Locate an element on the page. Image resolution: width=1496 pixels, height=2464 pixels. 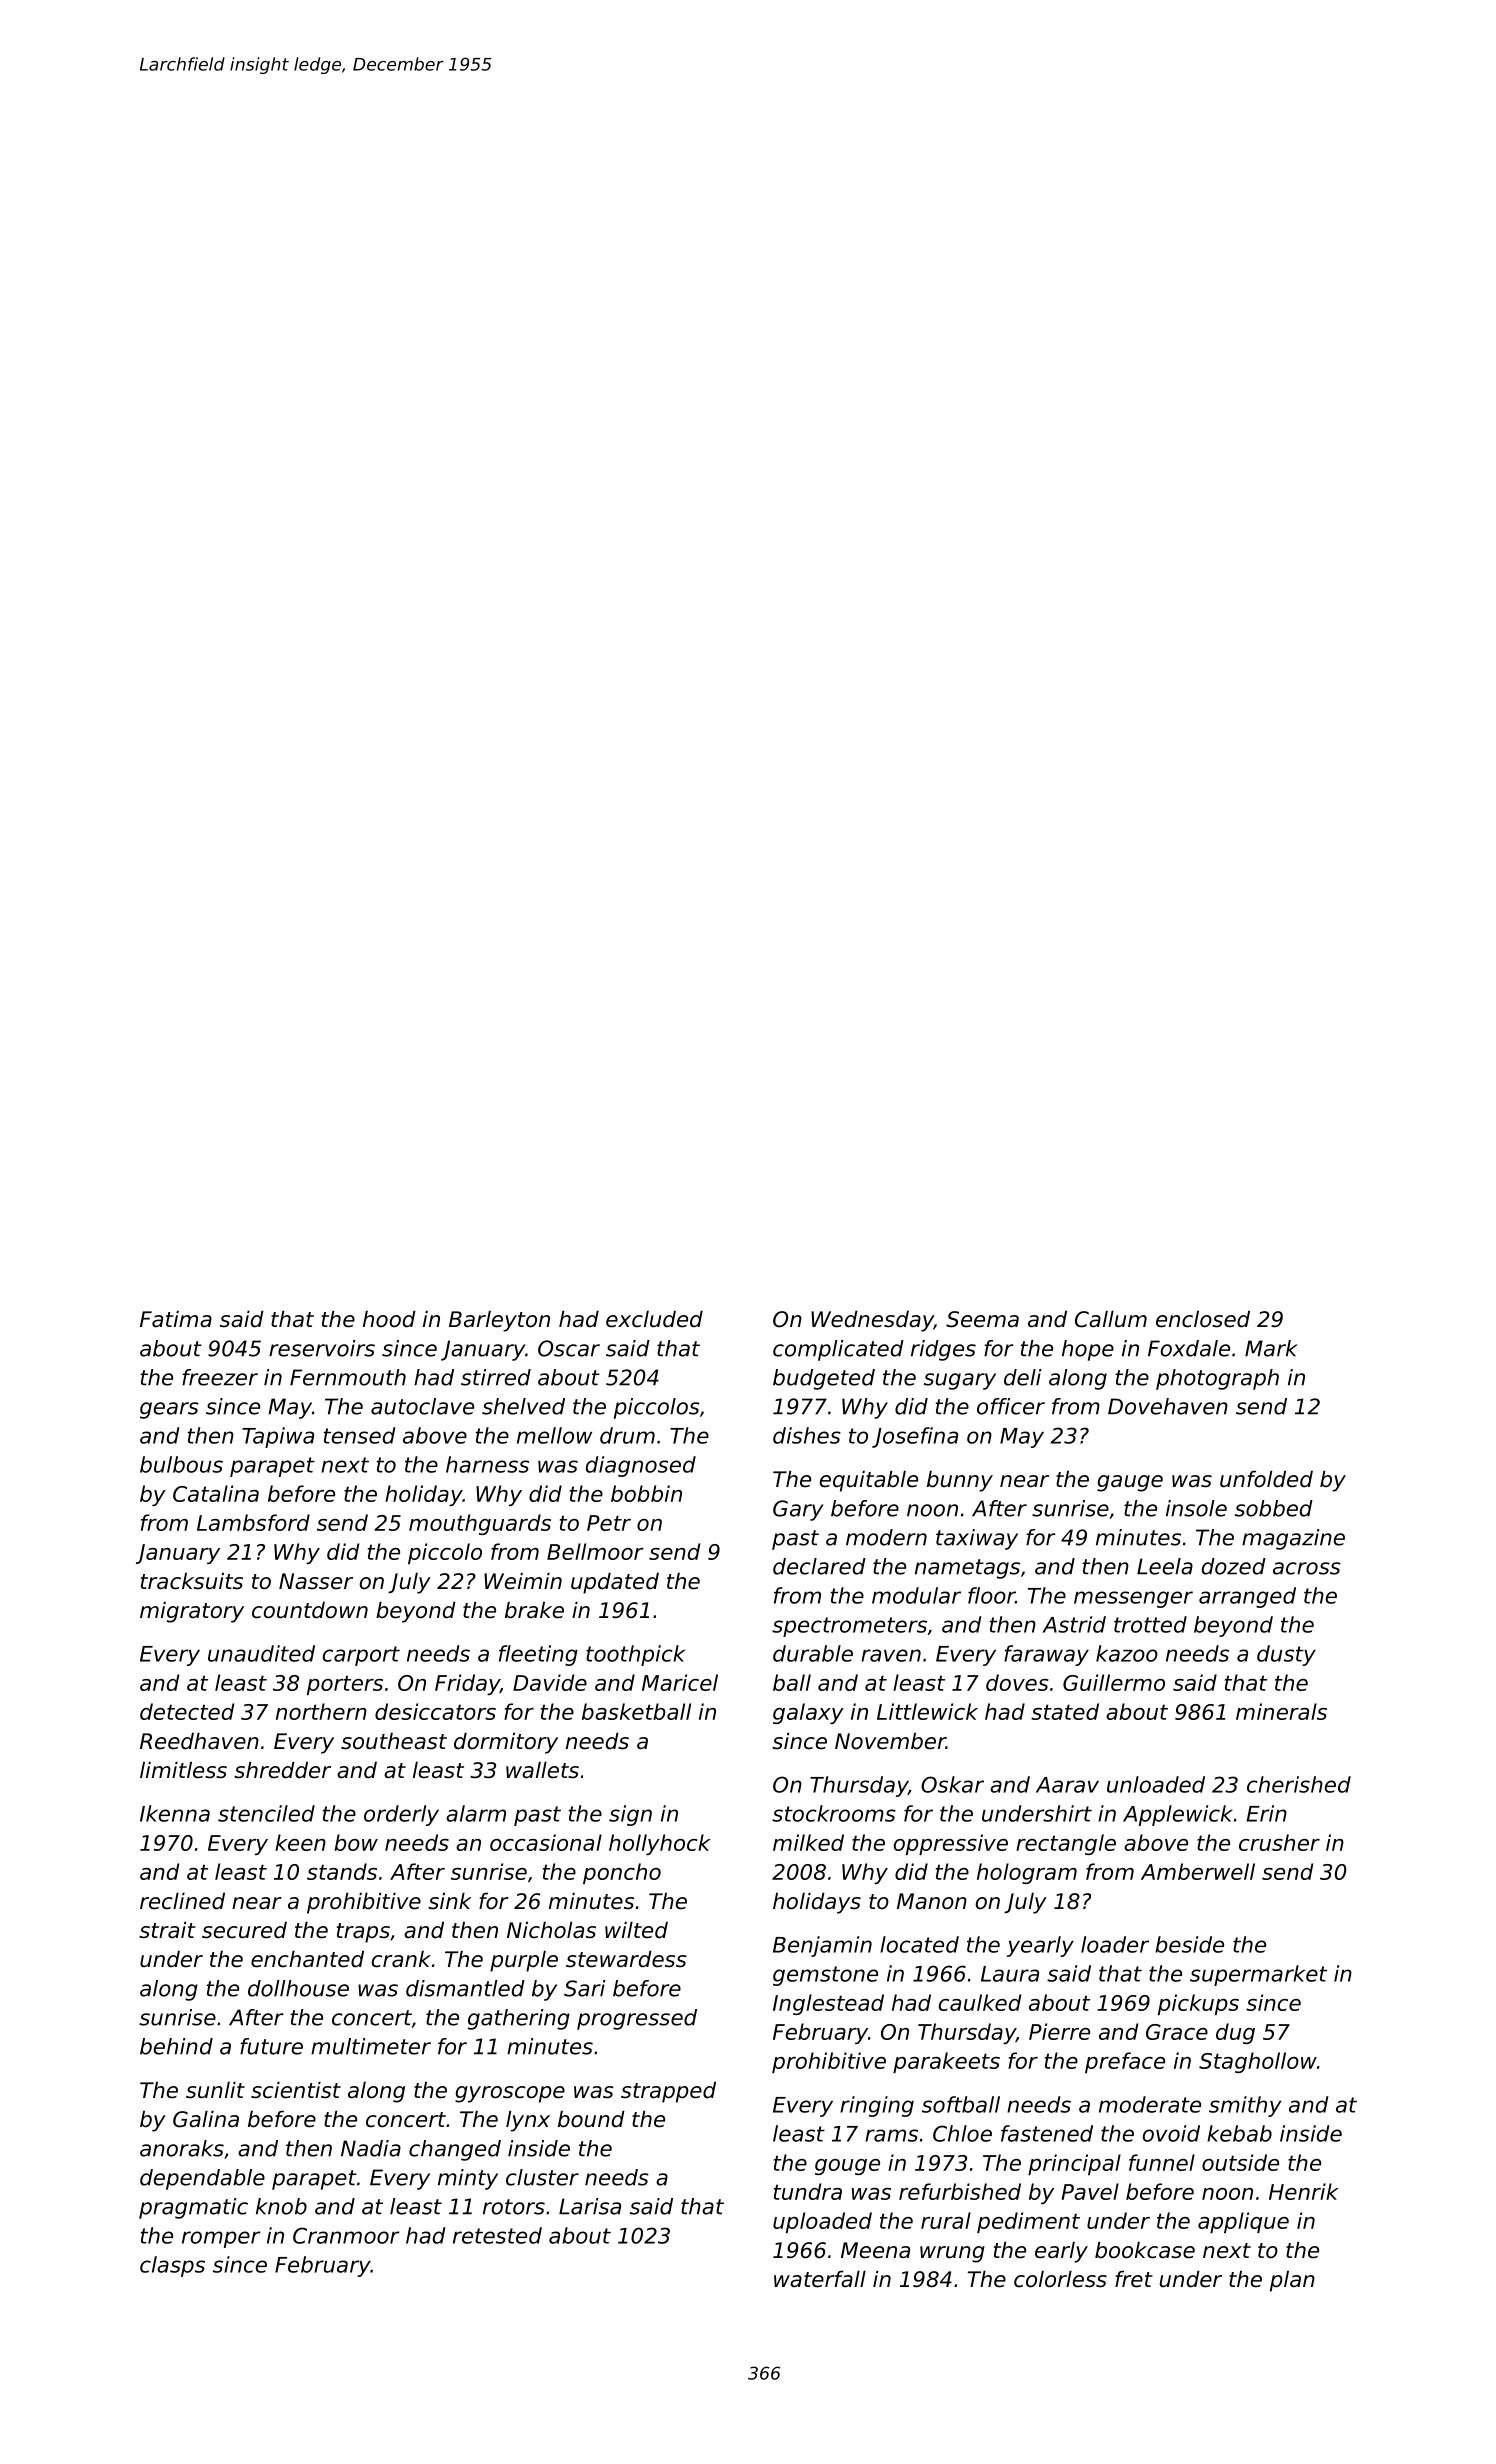
hollyhock is located at coordinates (660, 1844).
